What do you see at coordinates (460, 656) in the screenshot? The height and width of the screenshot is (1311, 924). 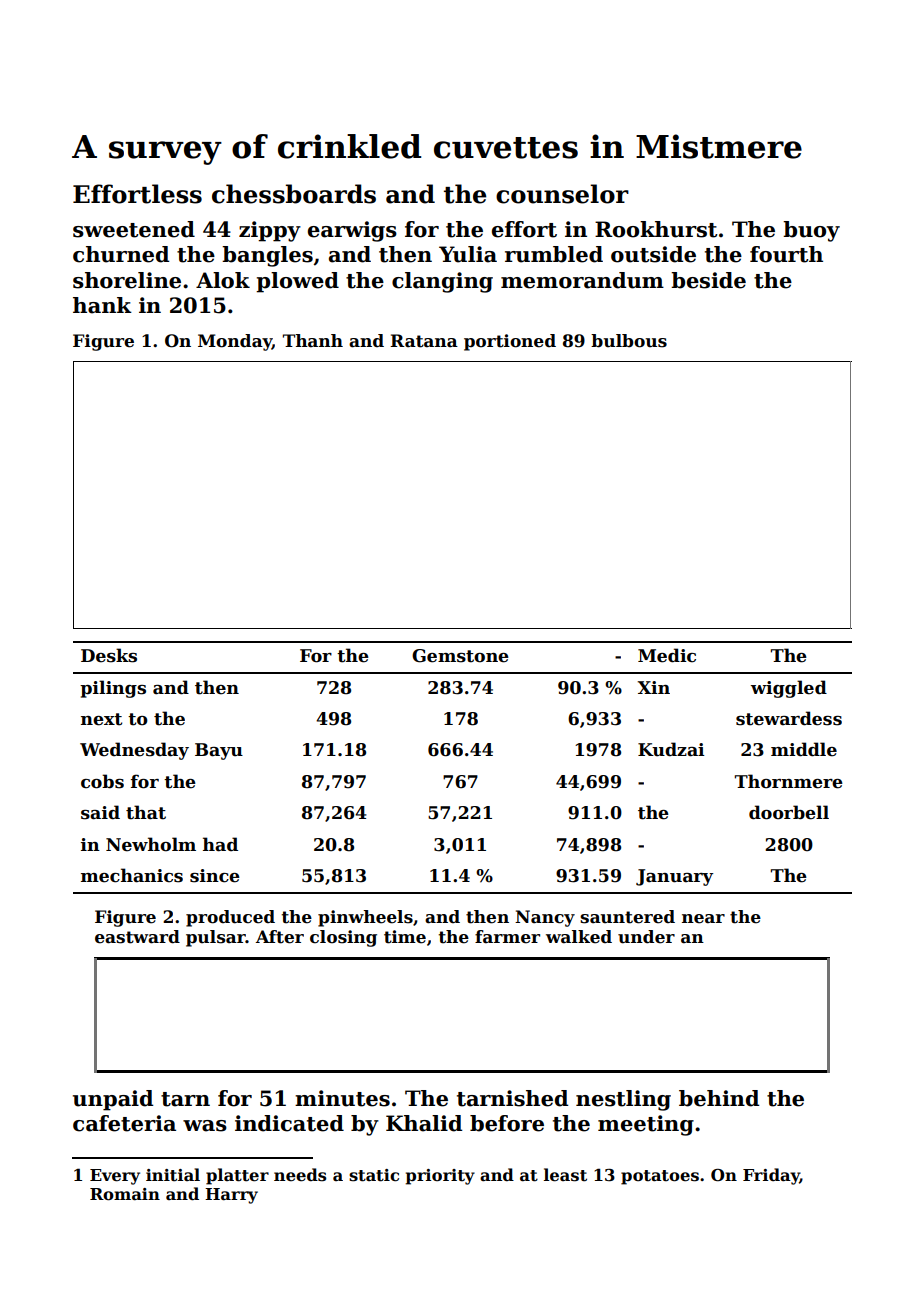 I see `Gemstone` at bounding box center [460, 656].
